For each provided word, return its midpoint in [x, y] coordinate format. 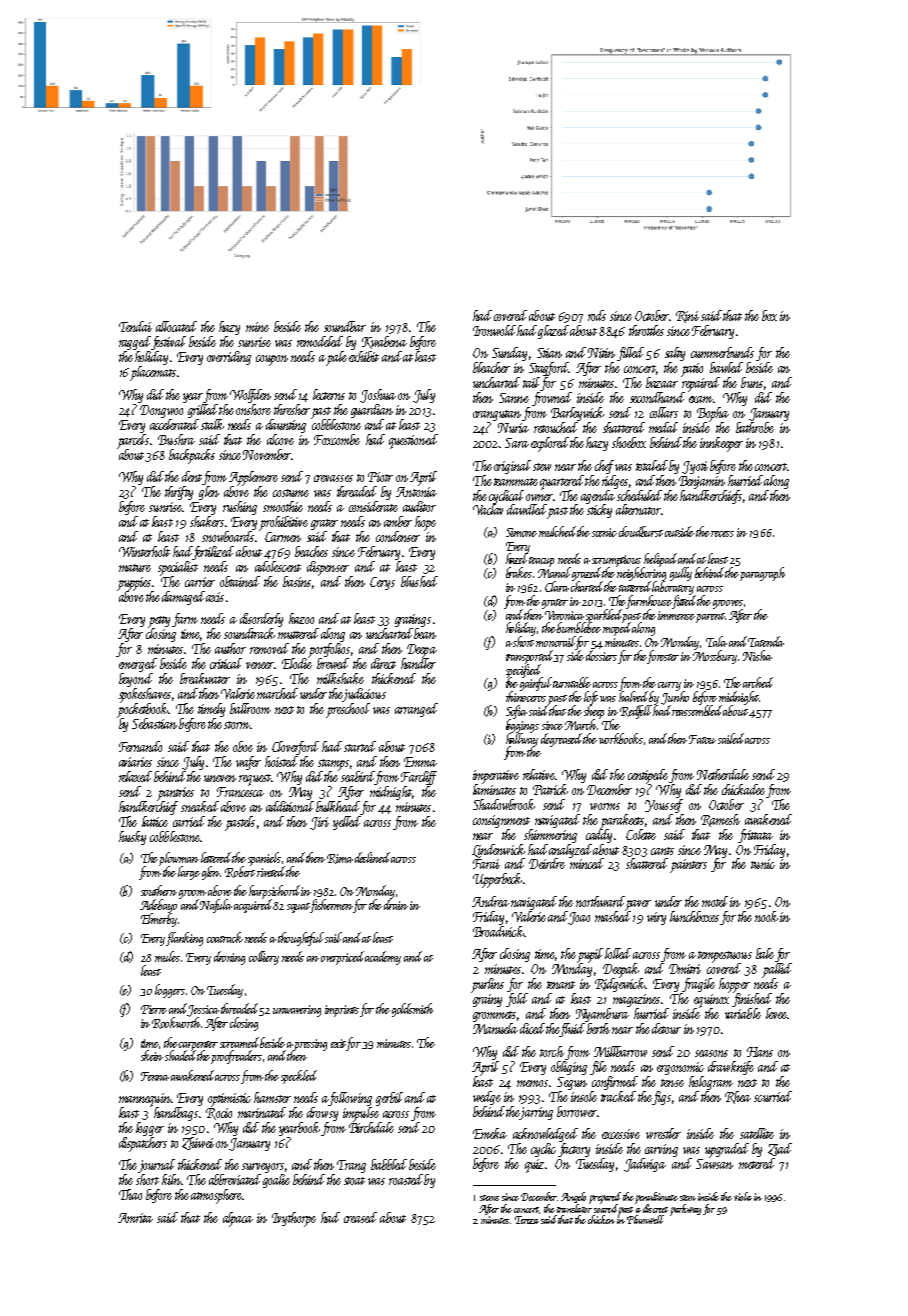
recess [722, 534]
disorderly [261, 620]
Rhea [738, 1097]
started [360, 746]
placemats [153, 373]
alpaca [238, 1219]
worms [605, 806]
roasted [406, 1179]
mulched [557, 531]
